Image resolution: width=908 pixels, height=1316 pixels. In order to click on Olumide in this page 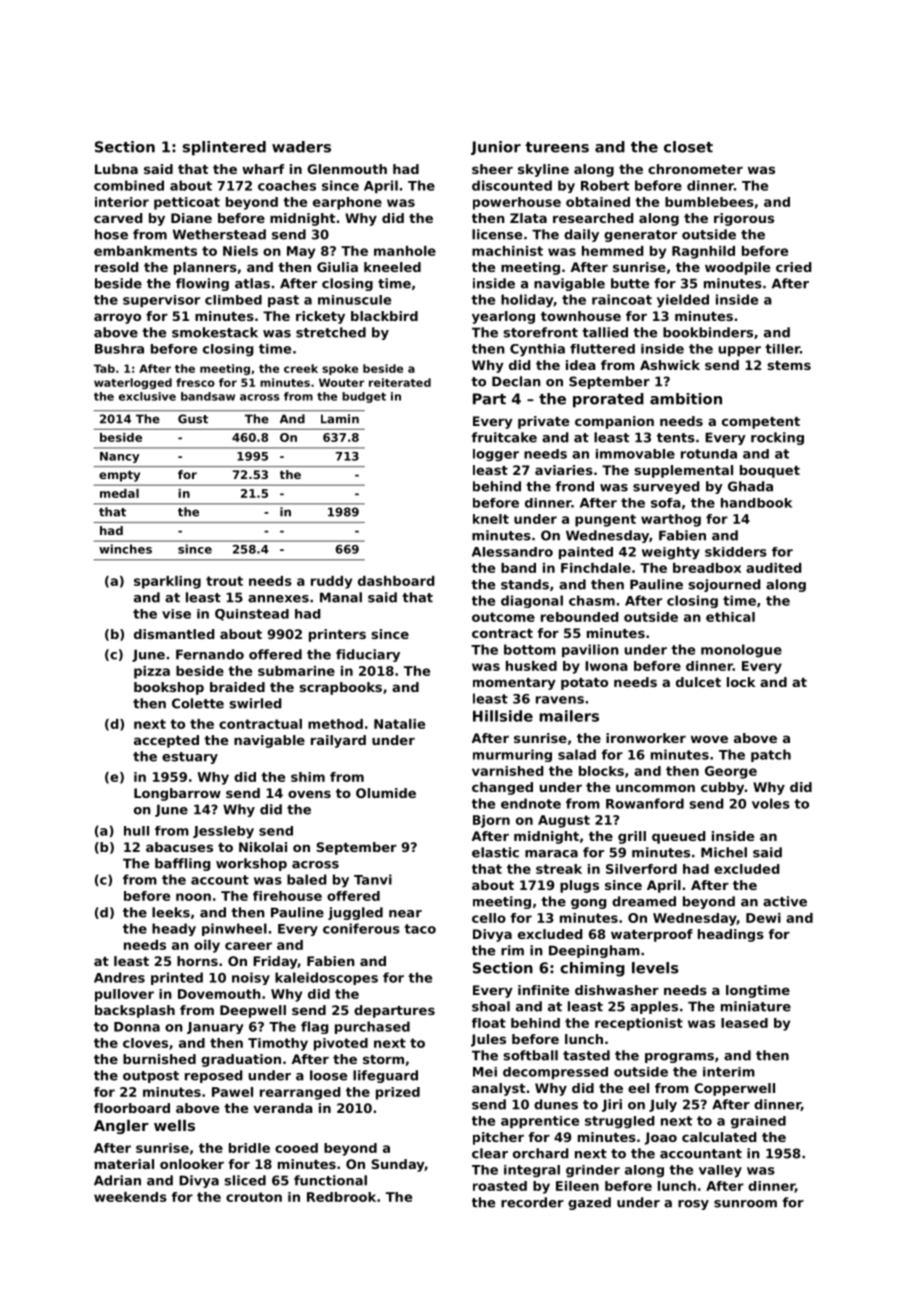, I will do `click(386, 793)`.
